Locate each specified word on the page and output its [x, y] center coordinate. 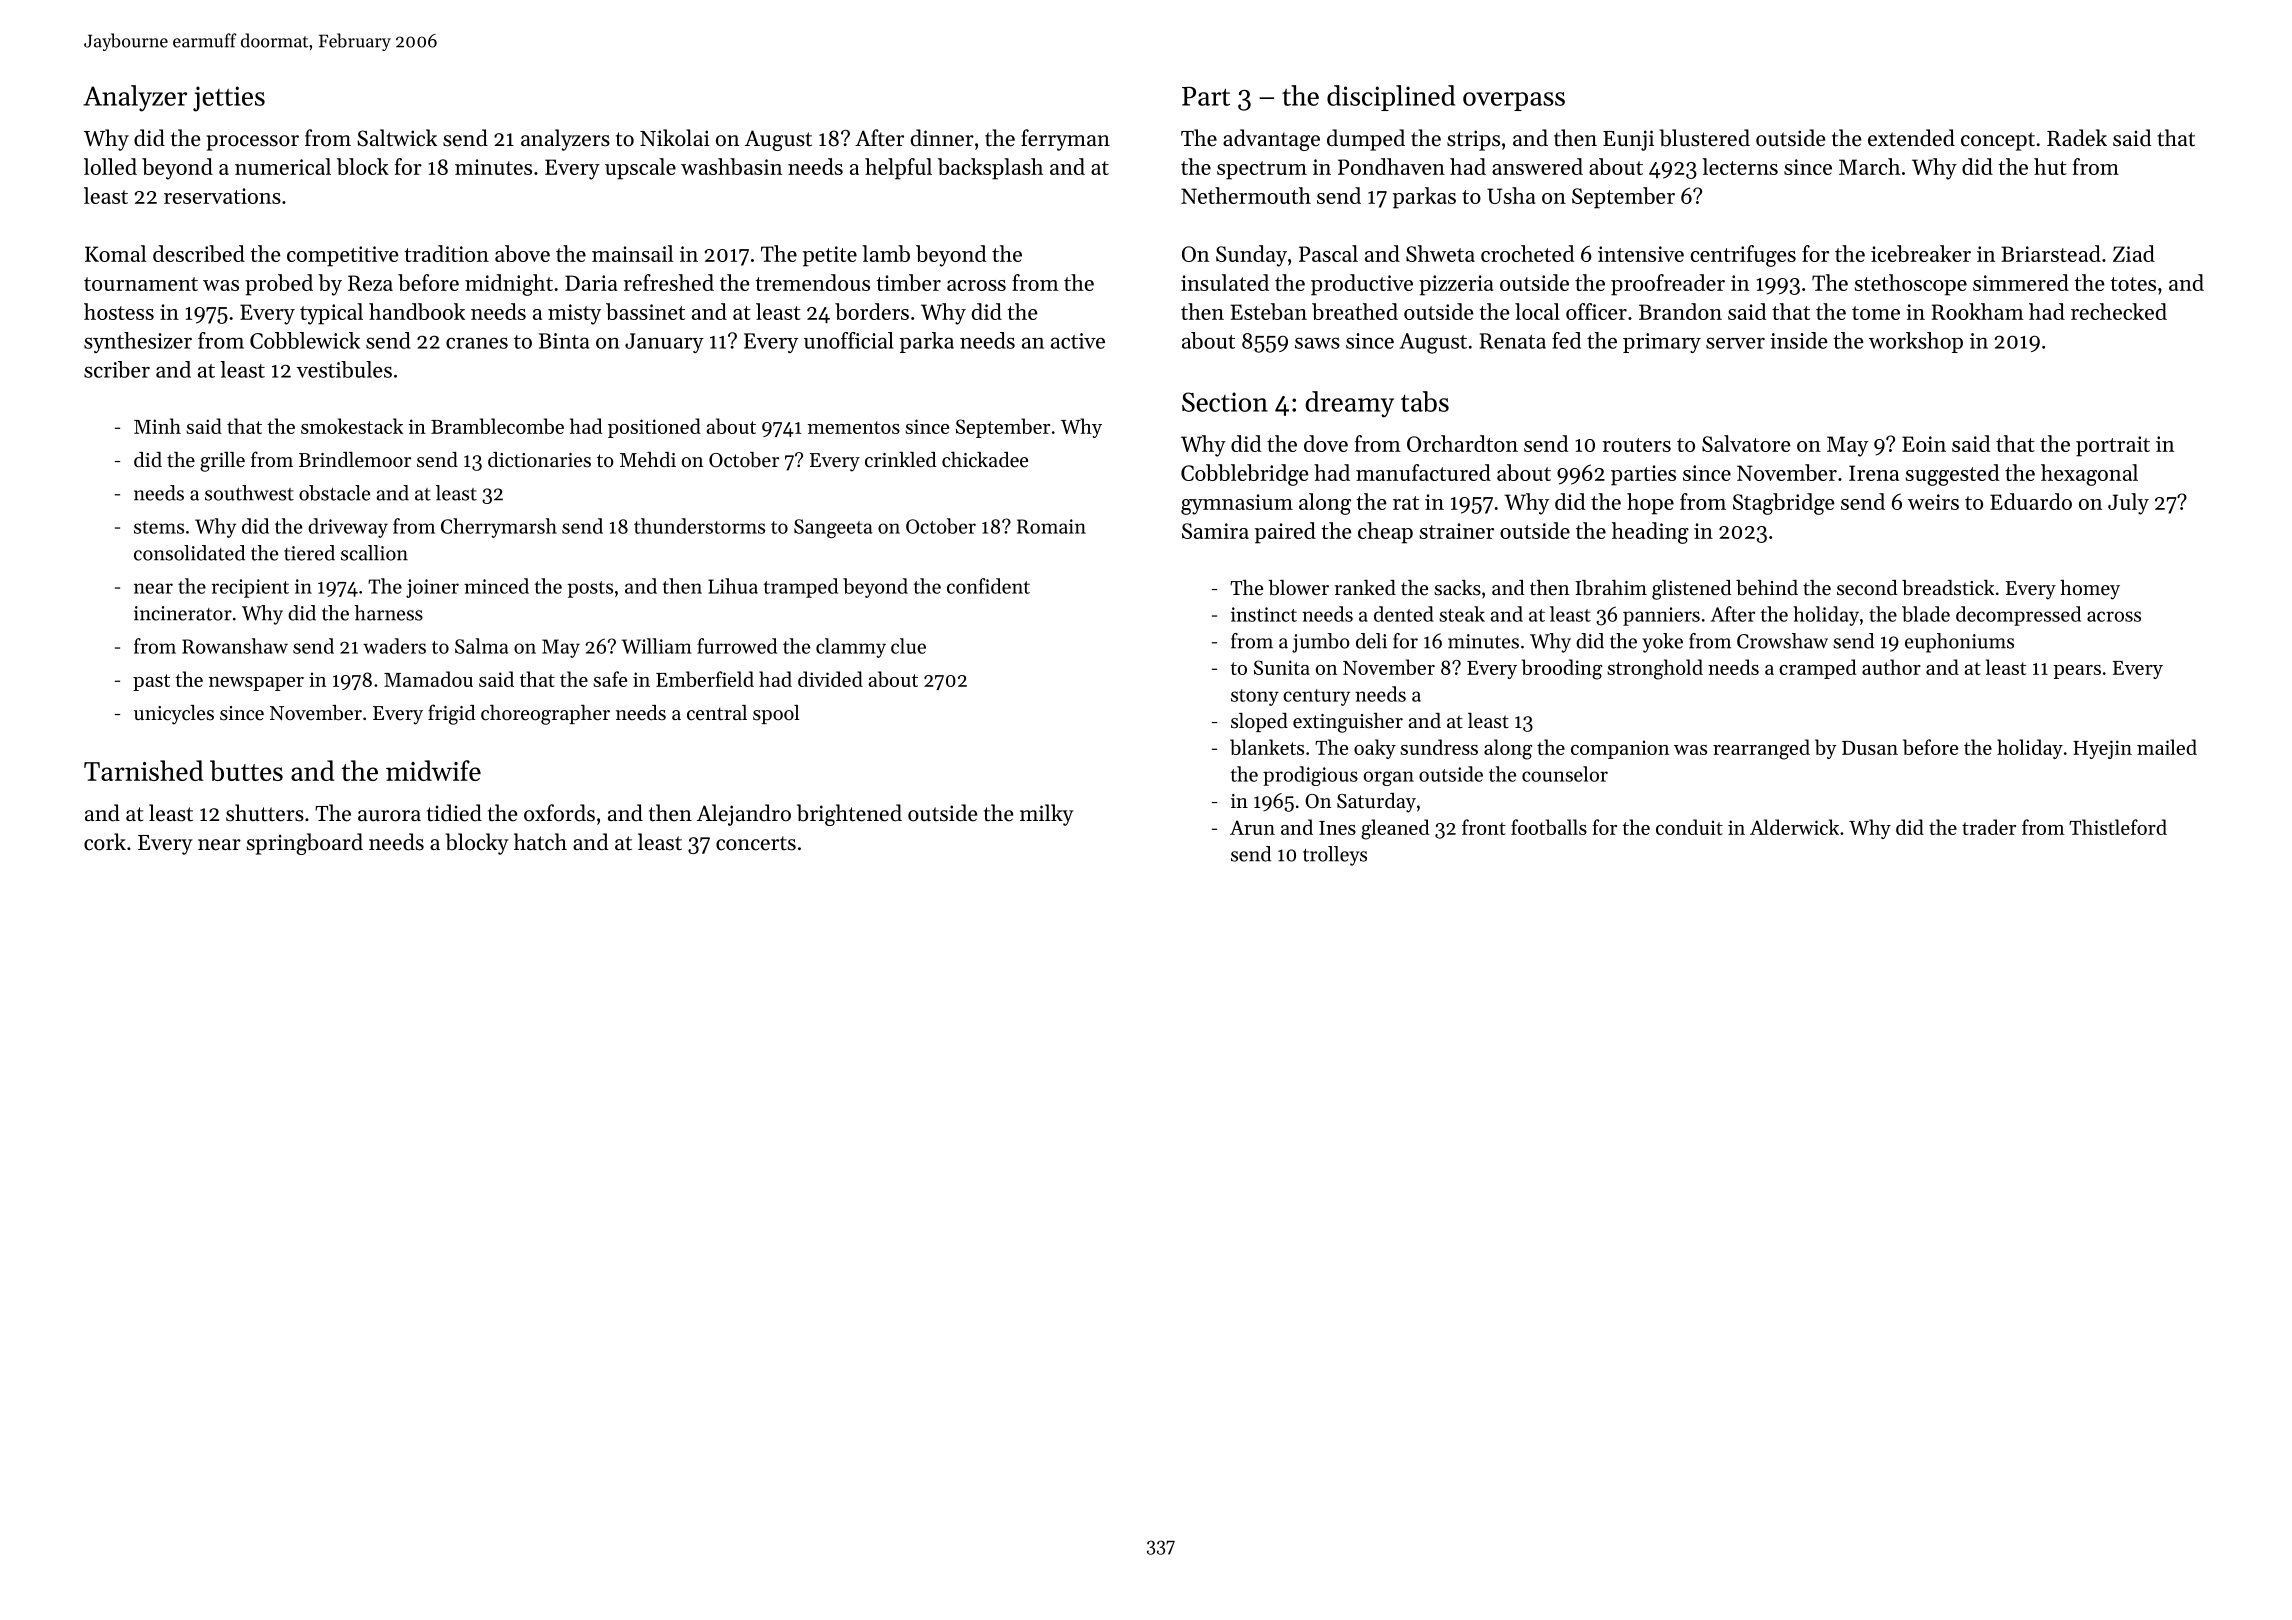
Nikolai [675, 138]
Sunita [1282, 667]
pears [2077, 672]
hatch [540, 842]
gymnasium [1237, 504]
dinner [942, 138]
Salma [481, 646]
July [2128, 504]
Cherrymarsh [499, 528]
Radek [2077, 138]
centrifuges [1743, 256]
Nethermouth [1246, 195]
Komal [115, 253]
